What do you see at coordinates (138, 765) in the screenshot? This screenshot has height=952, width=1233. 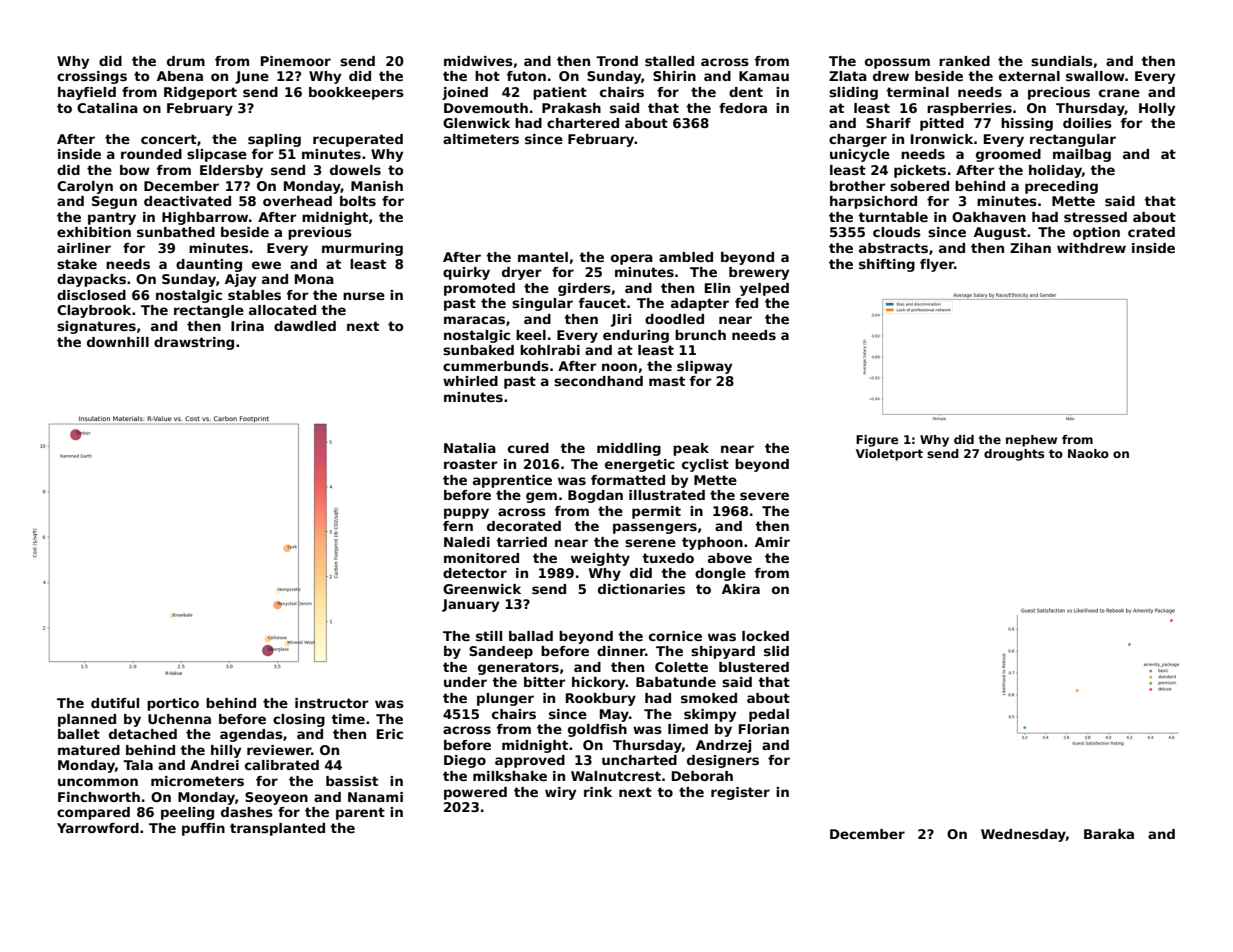 I see `Tala` at bounding box center [138, 765].
